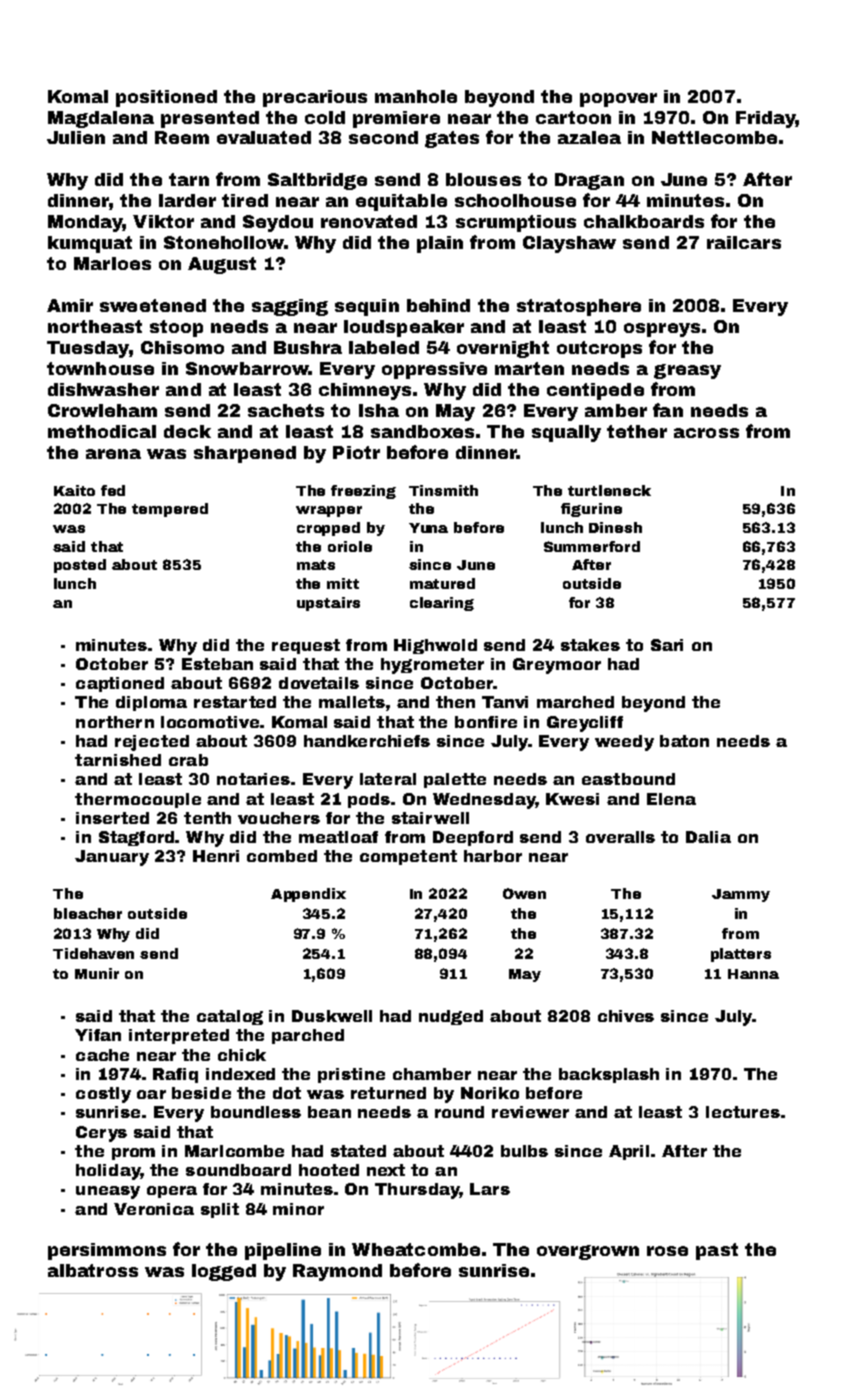  What do you see at coordinates (416, 96) in the screenshot?
I see `manhole` at bounding box center [416, 96].
